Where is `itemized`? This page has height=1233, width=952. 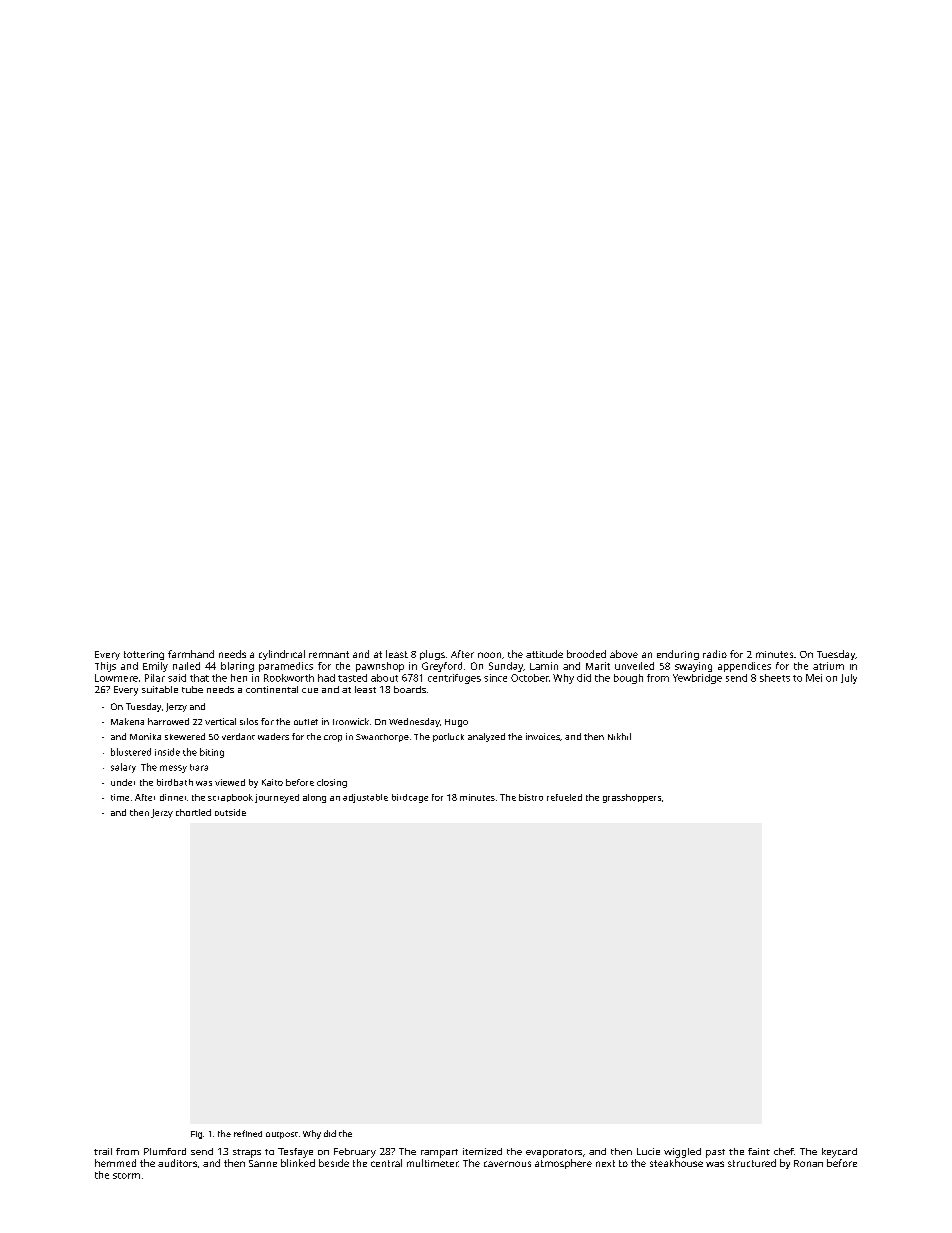 itemized is located at coordinates (482, 1151).
